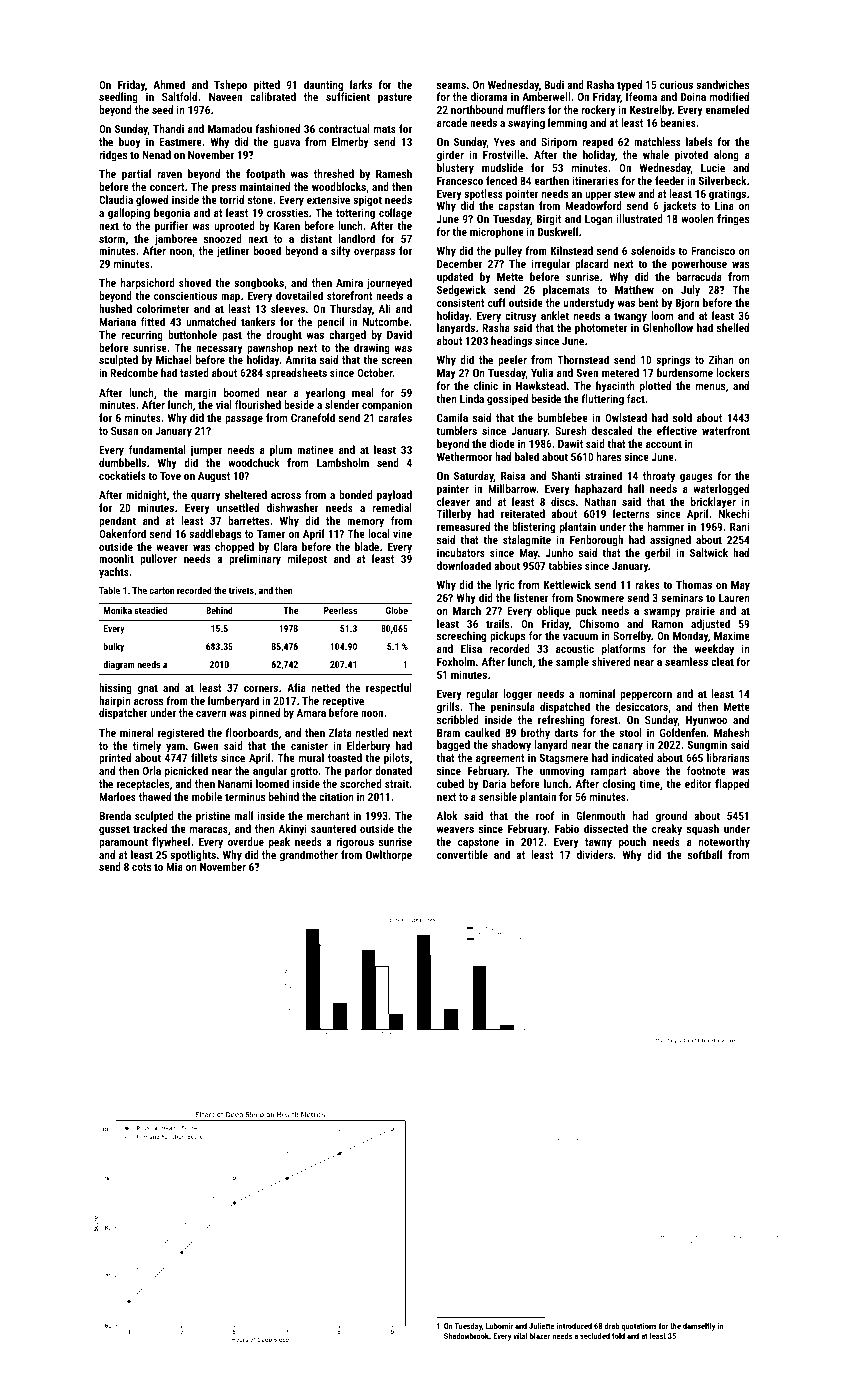 Image resolution: width=849 pixels, height=1400 pixels. Describe the element at coordinates (130, 143) in the image. I see `buoy` at that location.
